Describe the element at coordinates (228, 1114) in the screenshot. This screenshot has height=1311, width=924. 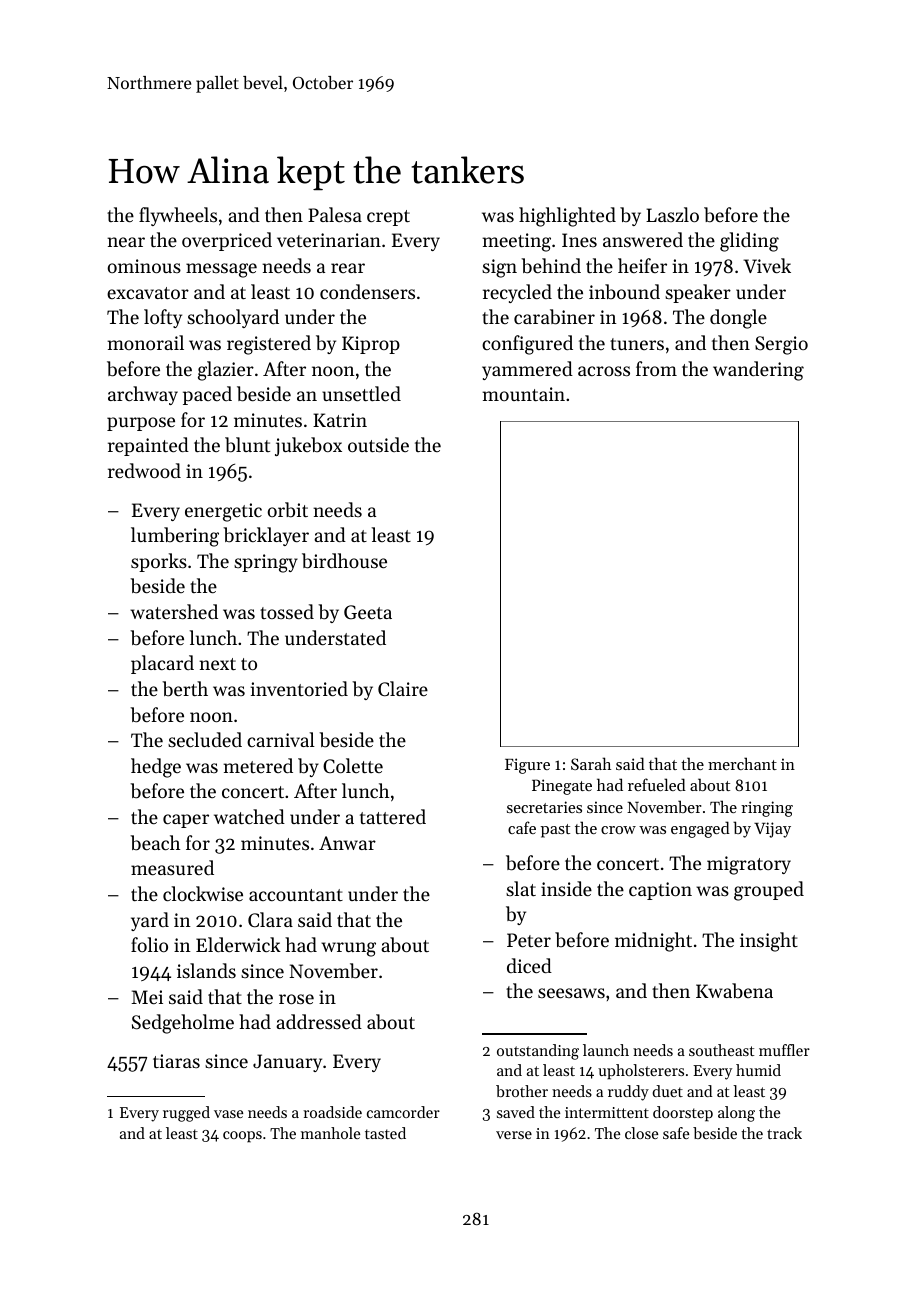
I see `vase` at that location.
